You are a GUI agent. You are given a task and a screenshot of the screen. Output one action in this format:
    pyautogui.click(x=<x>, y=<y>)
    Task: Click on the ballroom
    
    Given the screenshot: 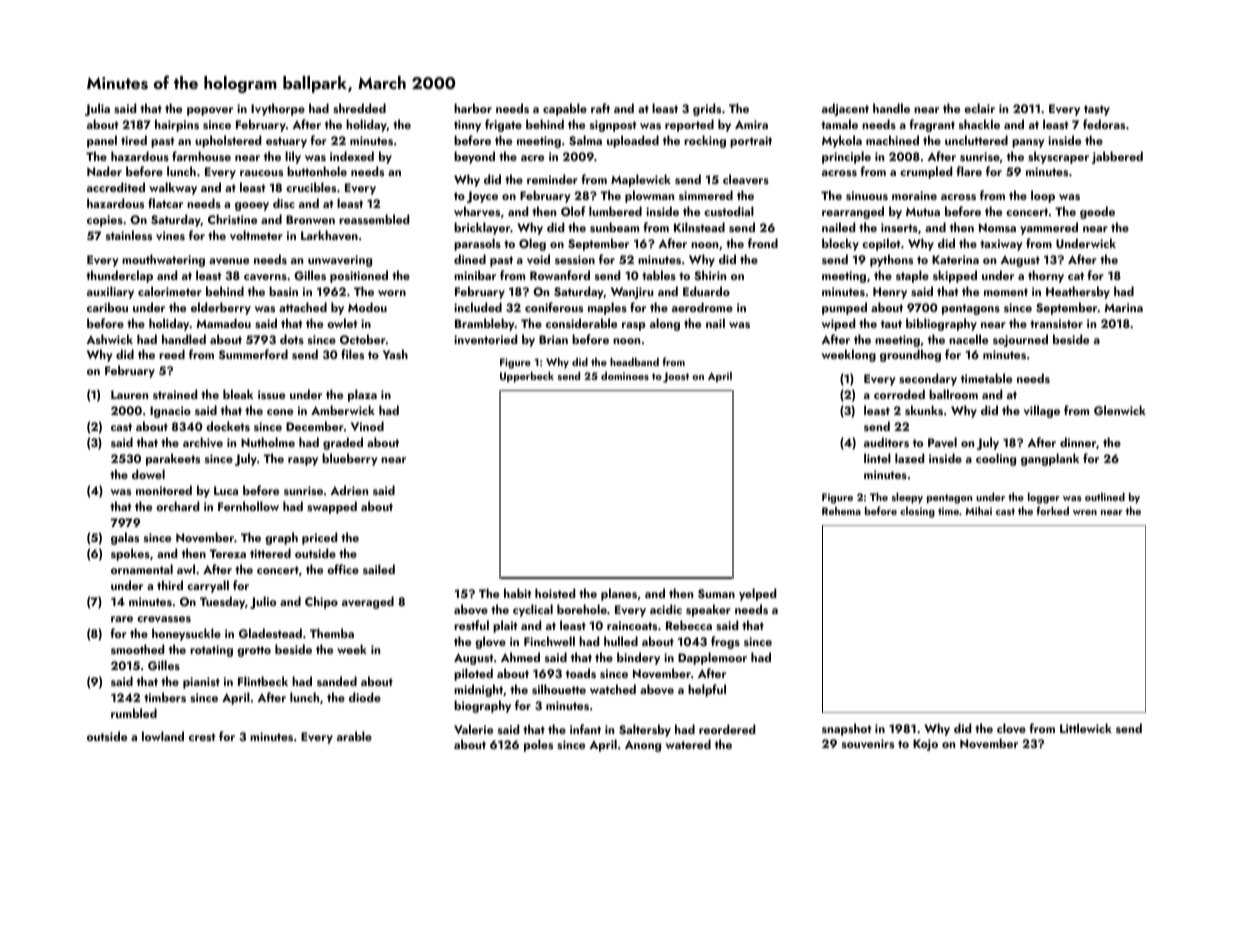 What is the action you would take?
    pyautogui.click(x=953, y=394)
